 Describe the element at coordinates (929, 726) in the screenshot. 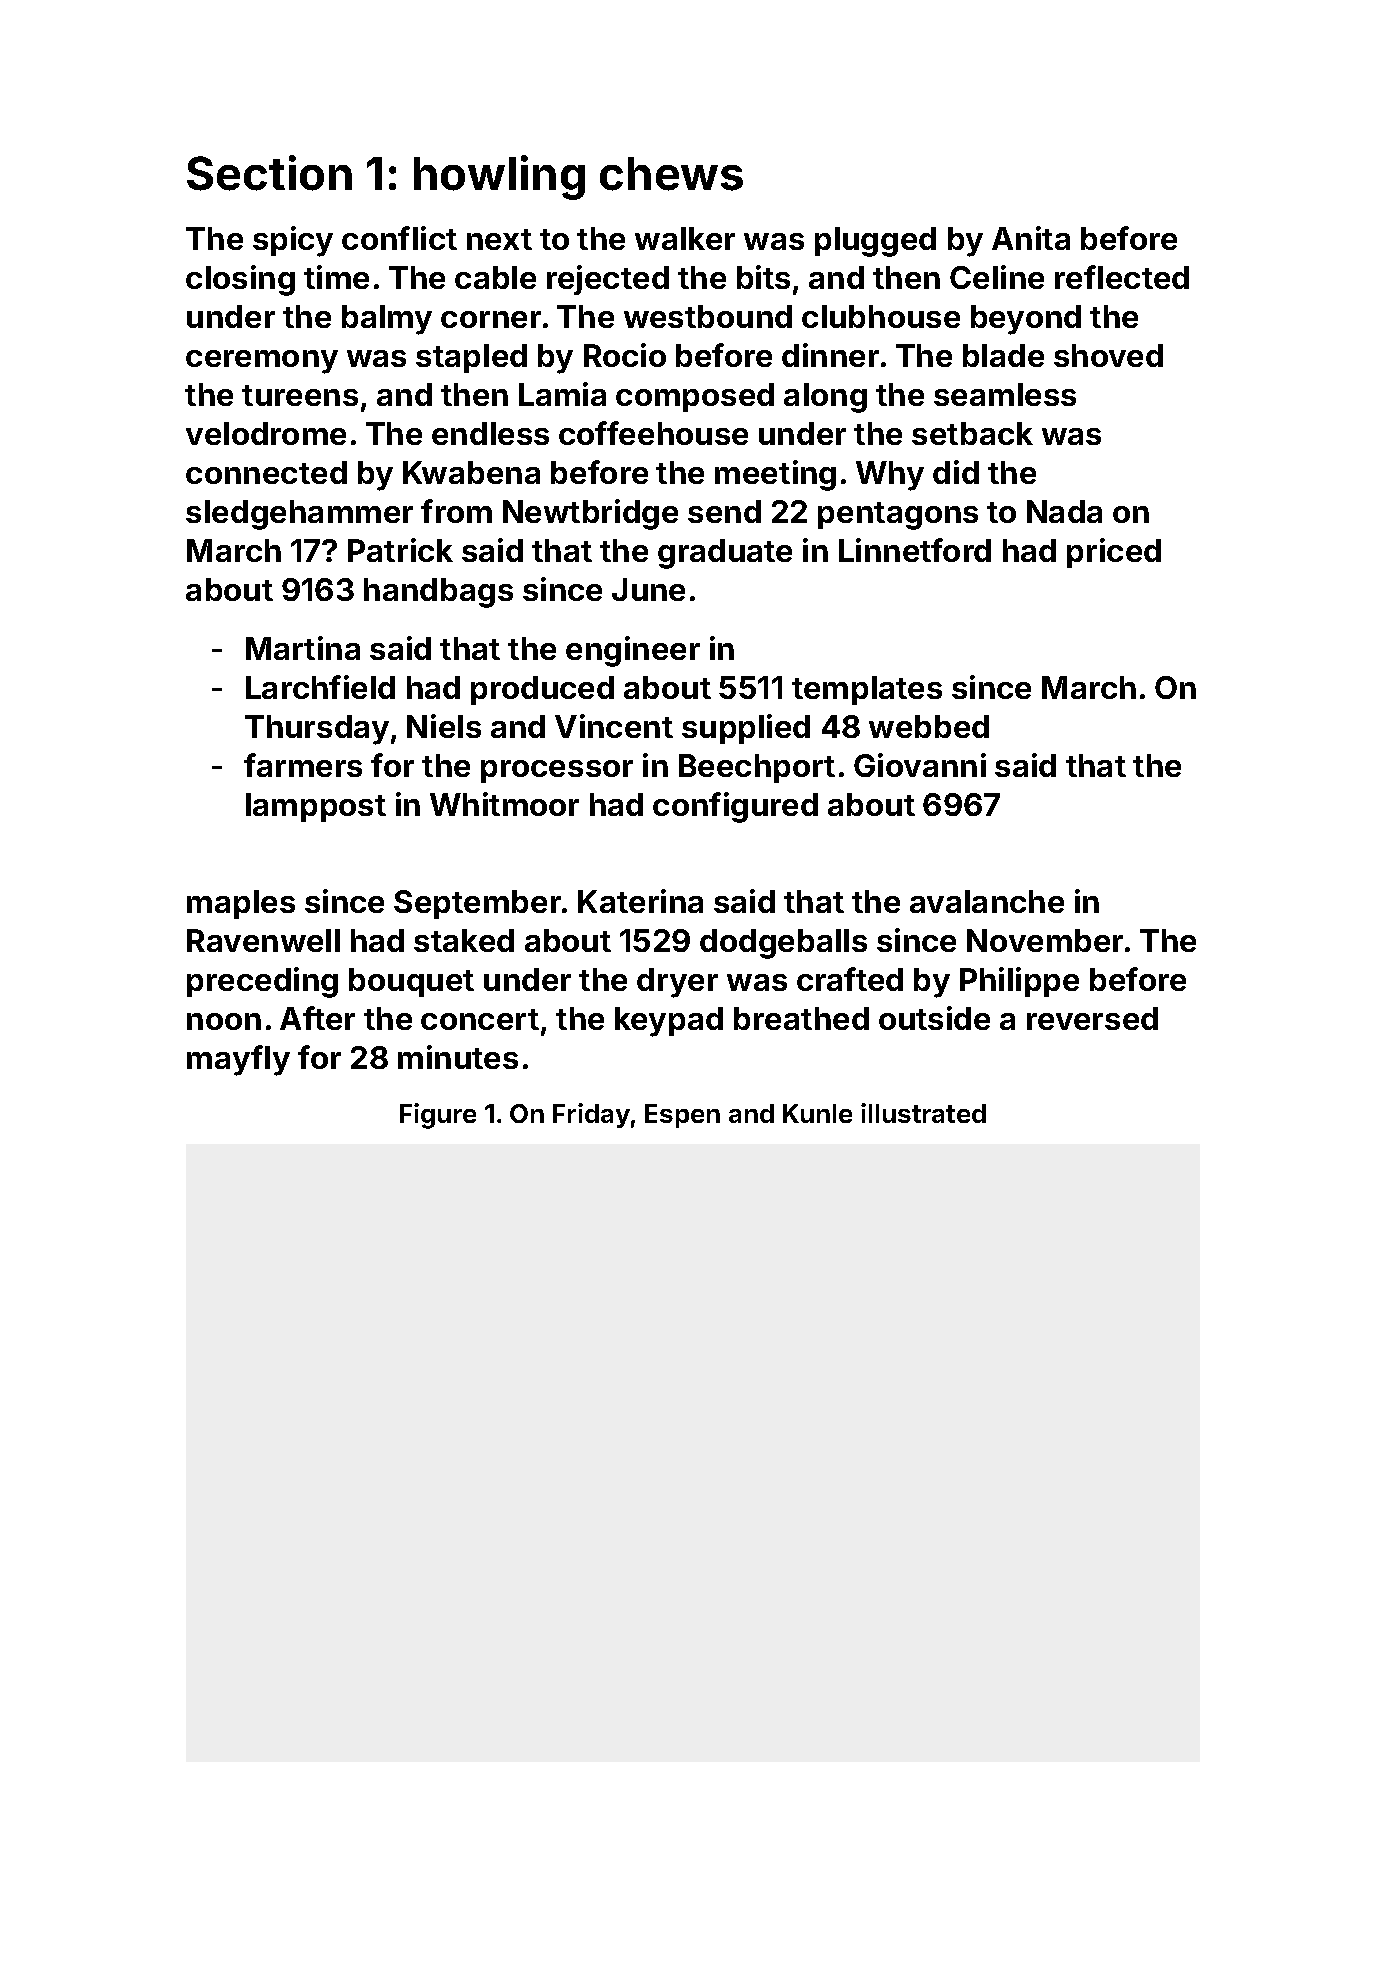

I see `webbed` at that location.
